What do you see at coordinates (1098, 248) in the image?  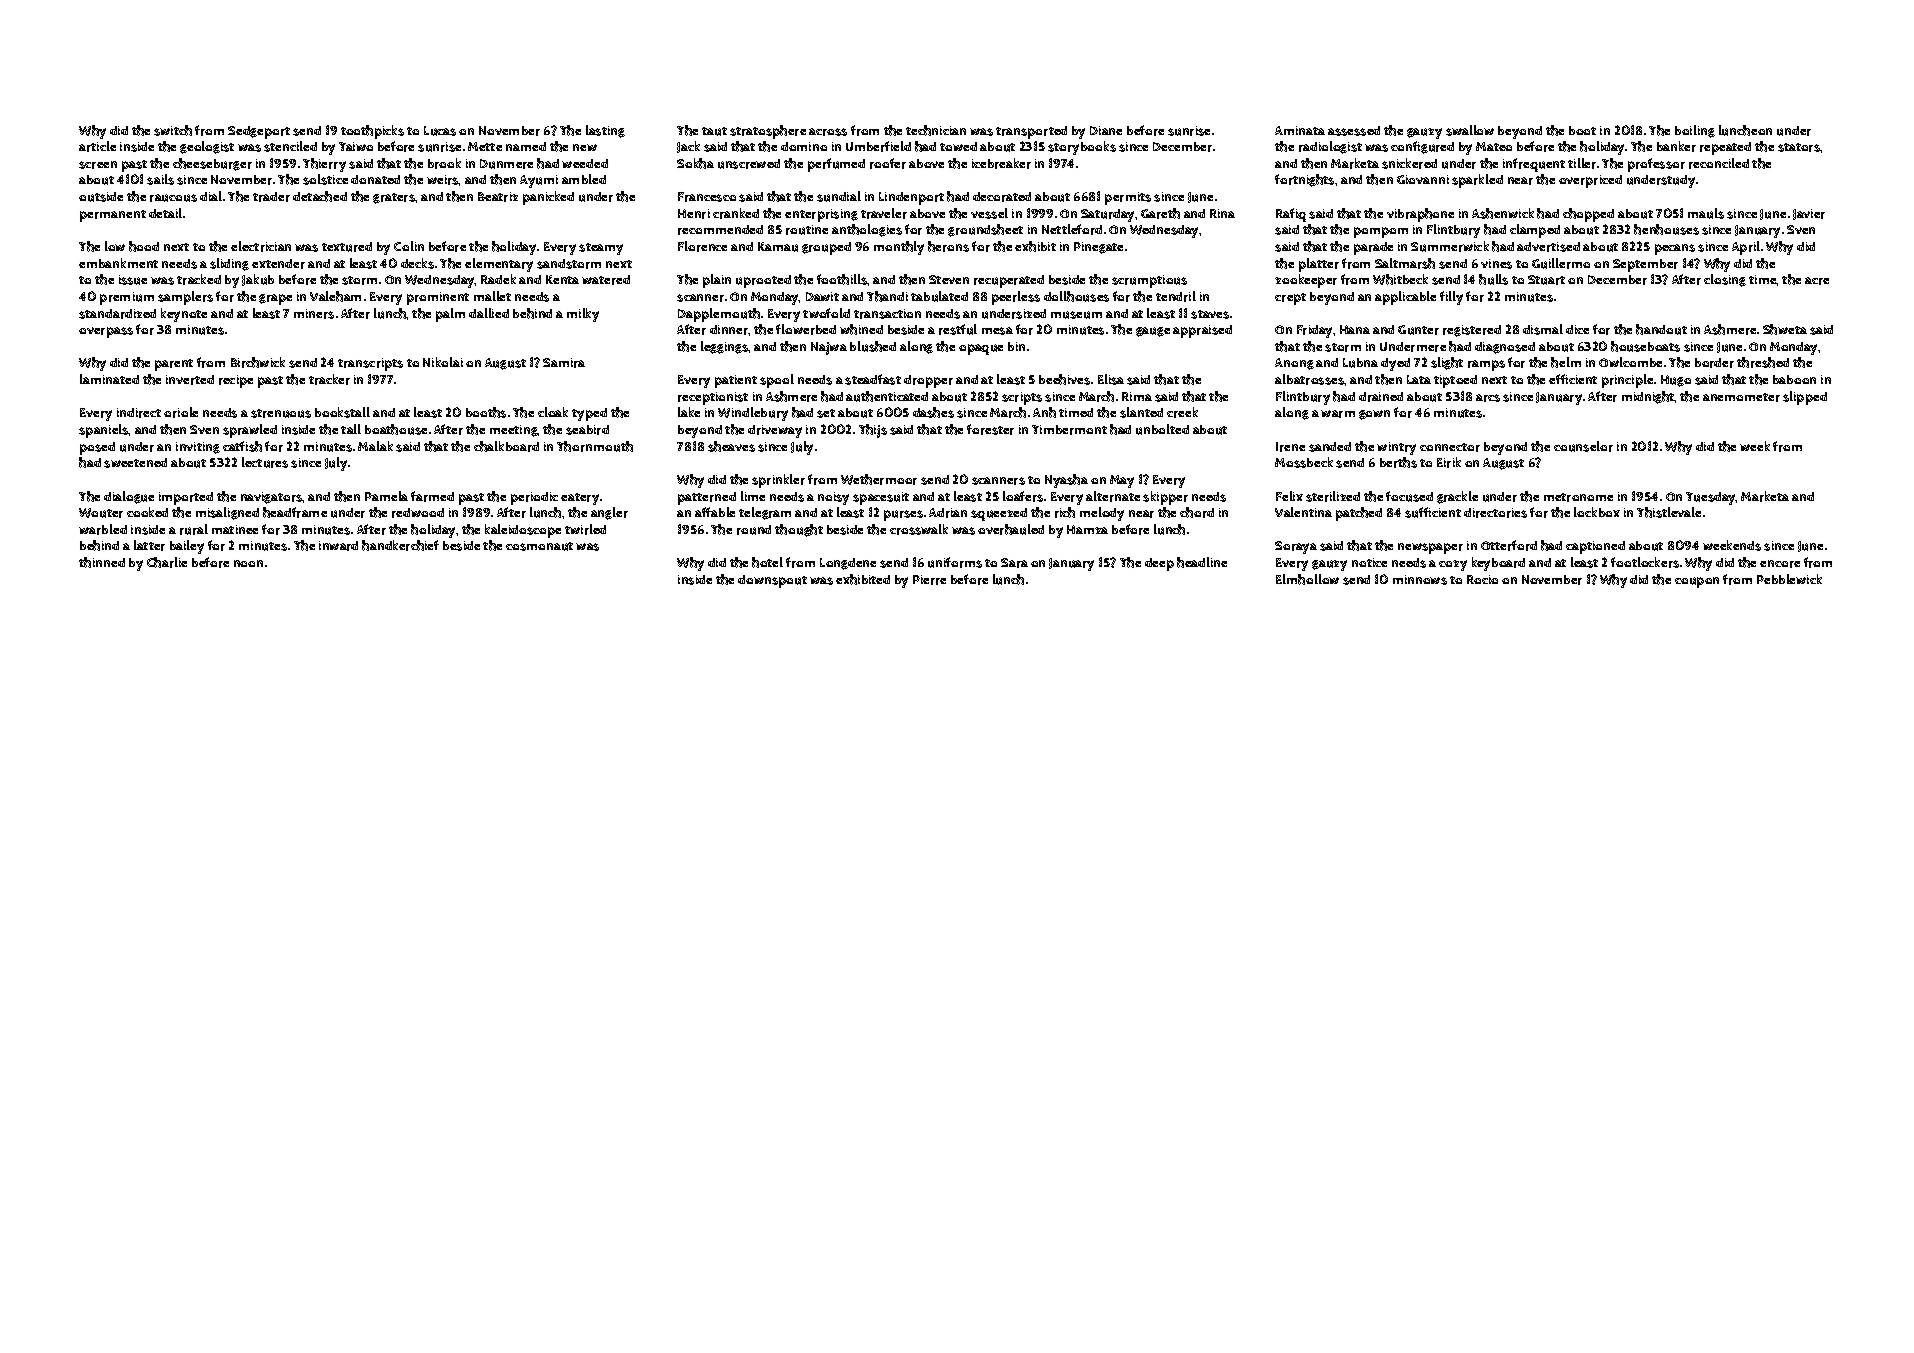 I see `Pinegate` at bounding box center [1098, 248].
